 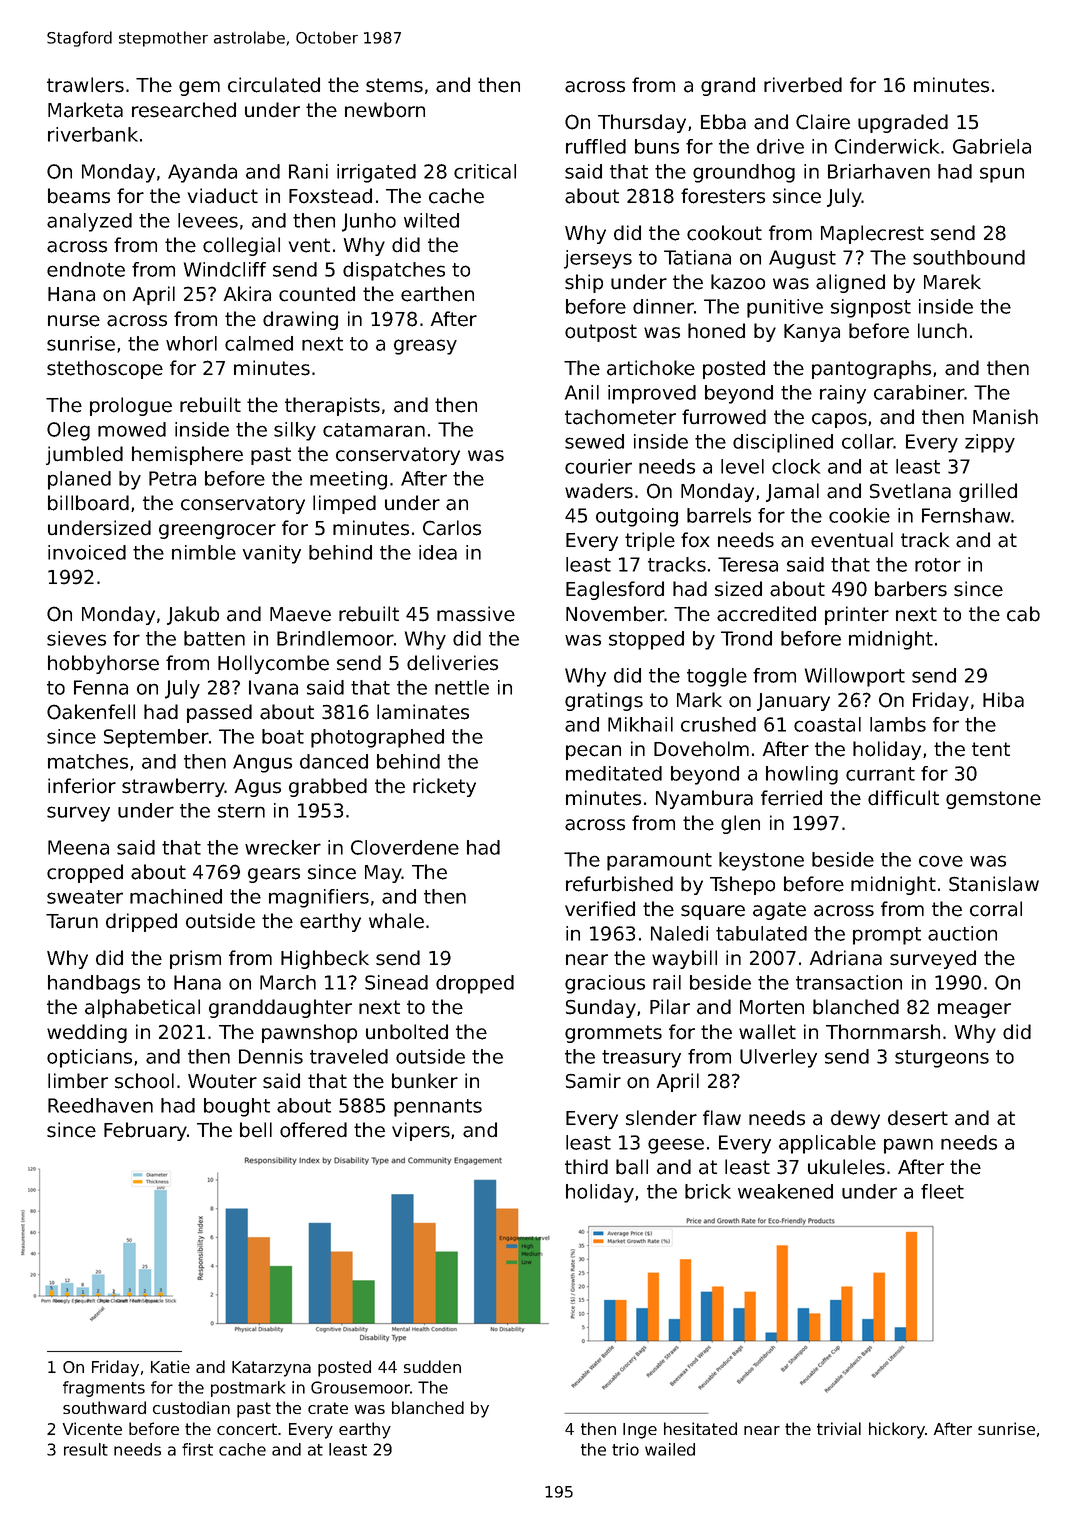 I want to click on dinner, so click(x=663, y=306).
